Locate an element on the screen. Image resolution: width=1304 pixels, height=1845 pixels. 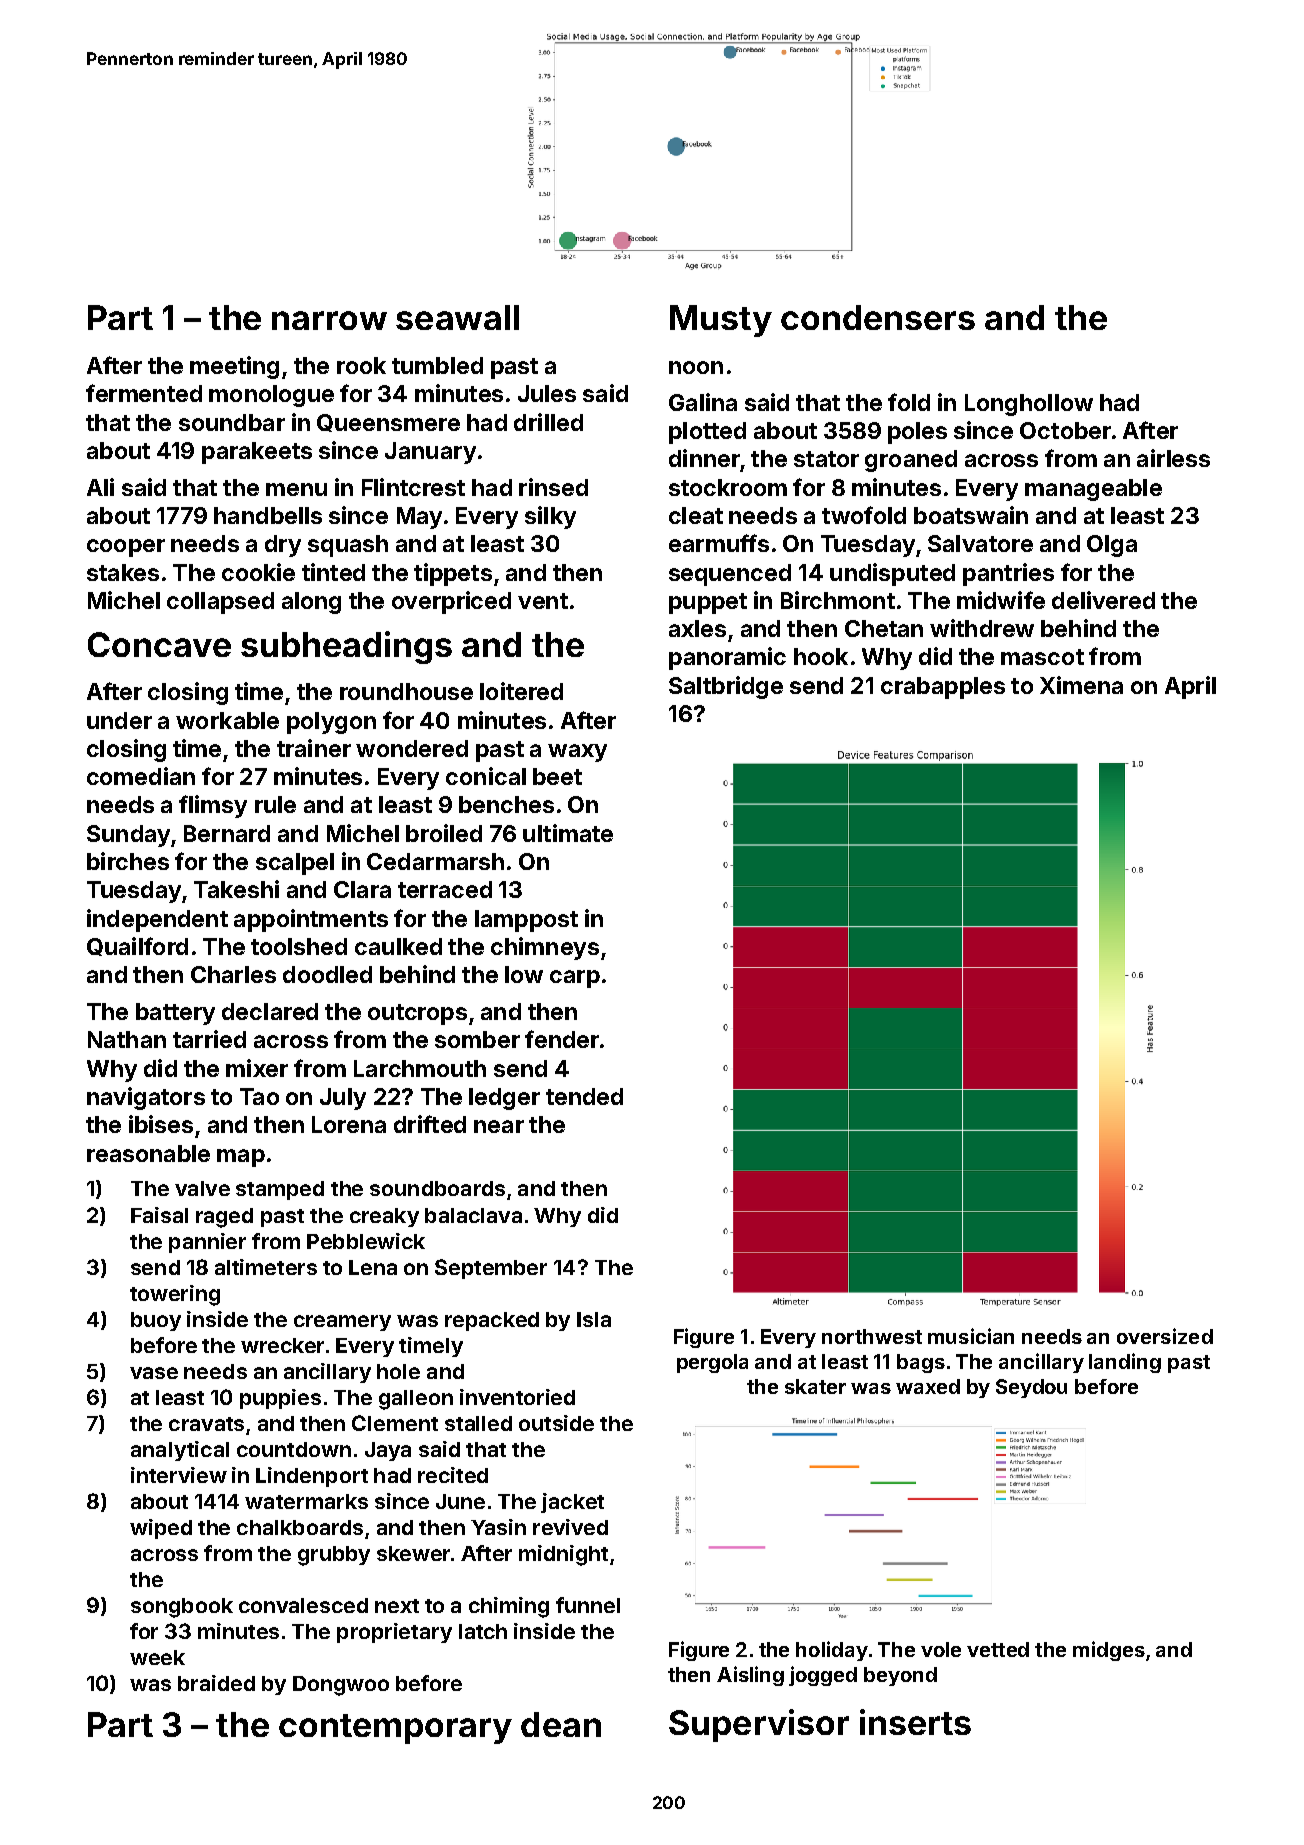
hook is located at coordinates (821, 656).
